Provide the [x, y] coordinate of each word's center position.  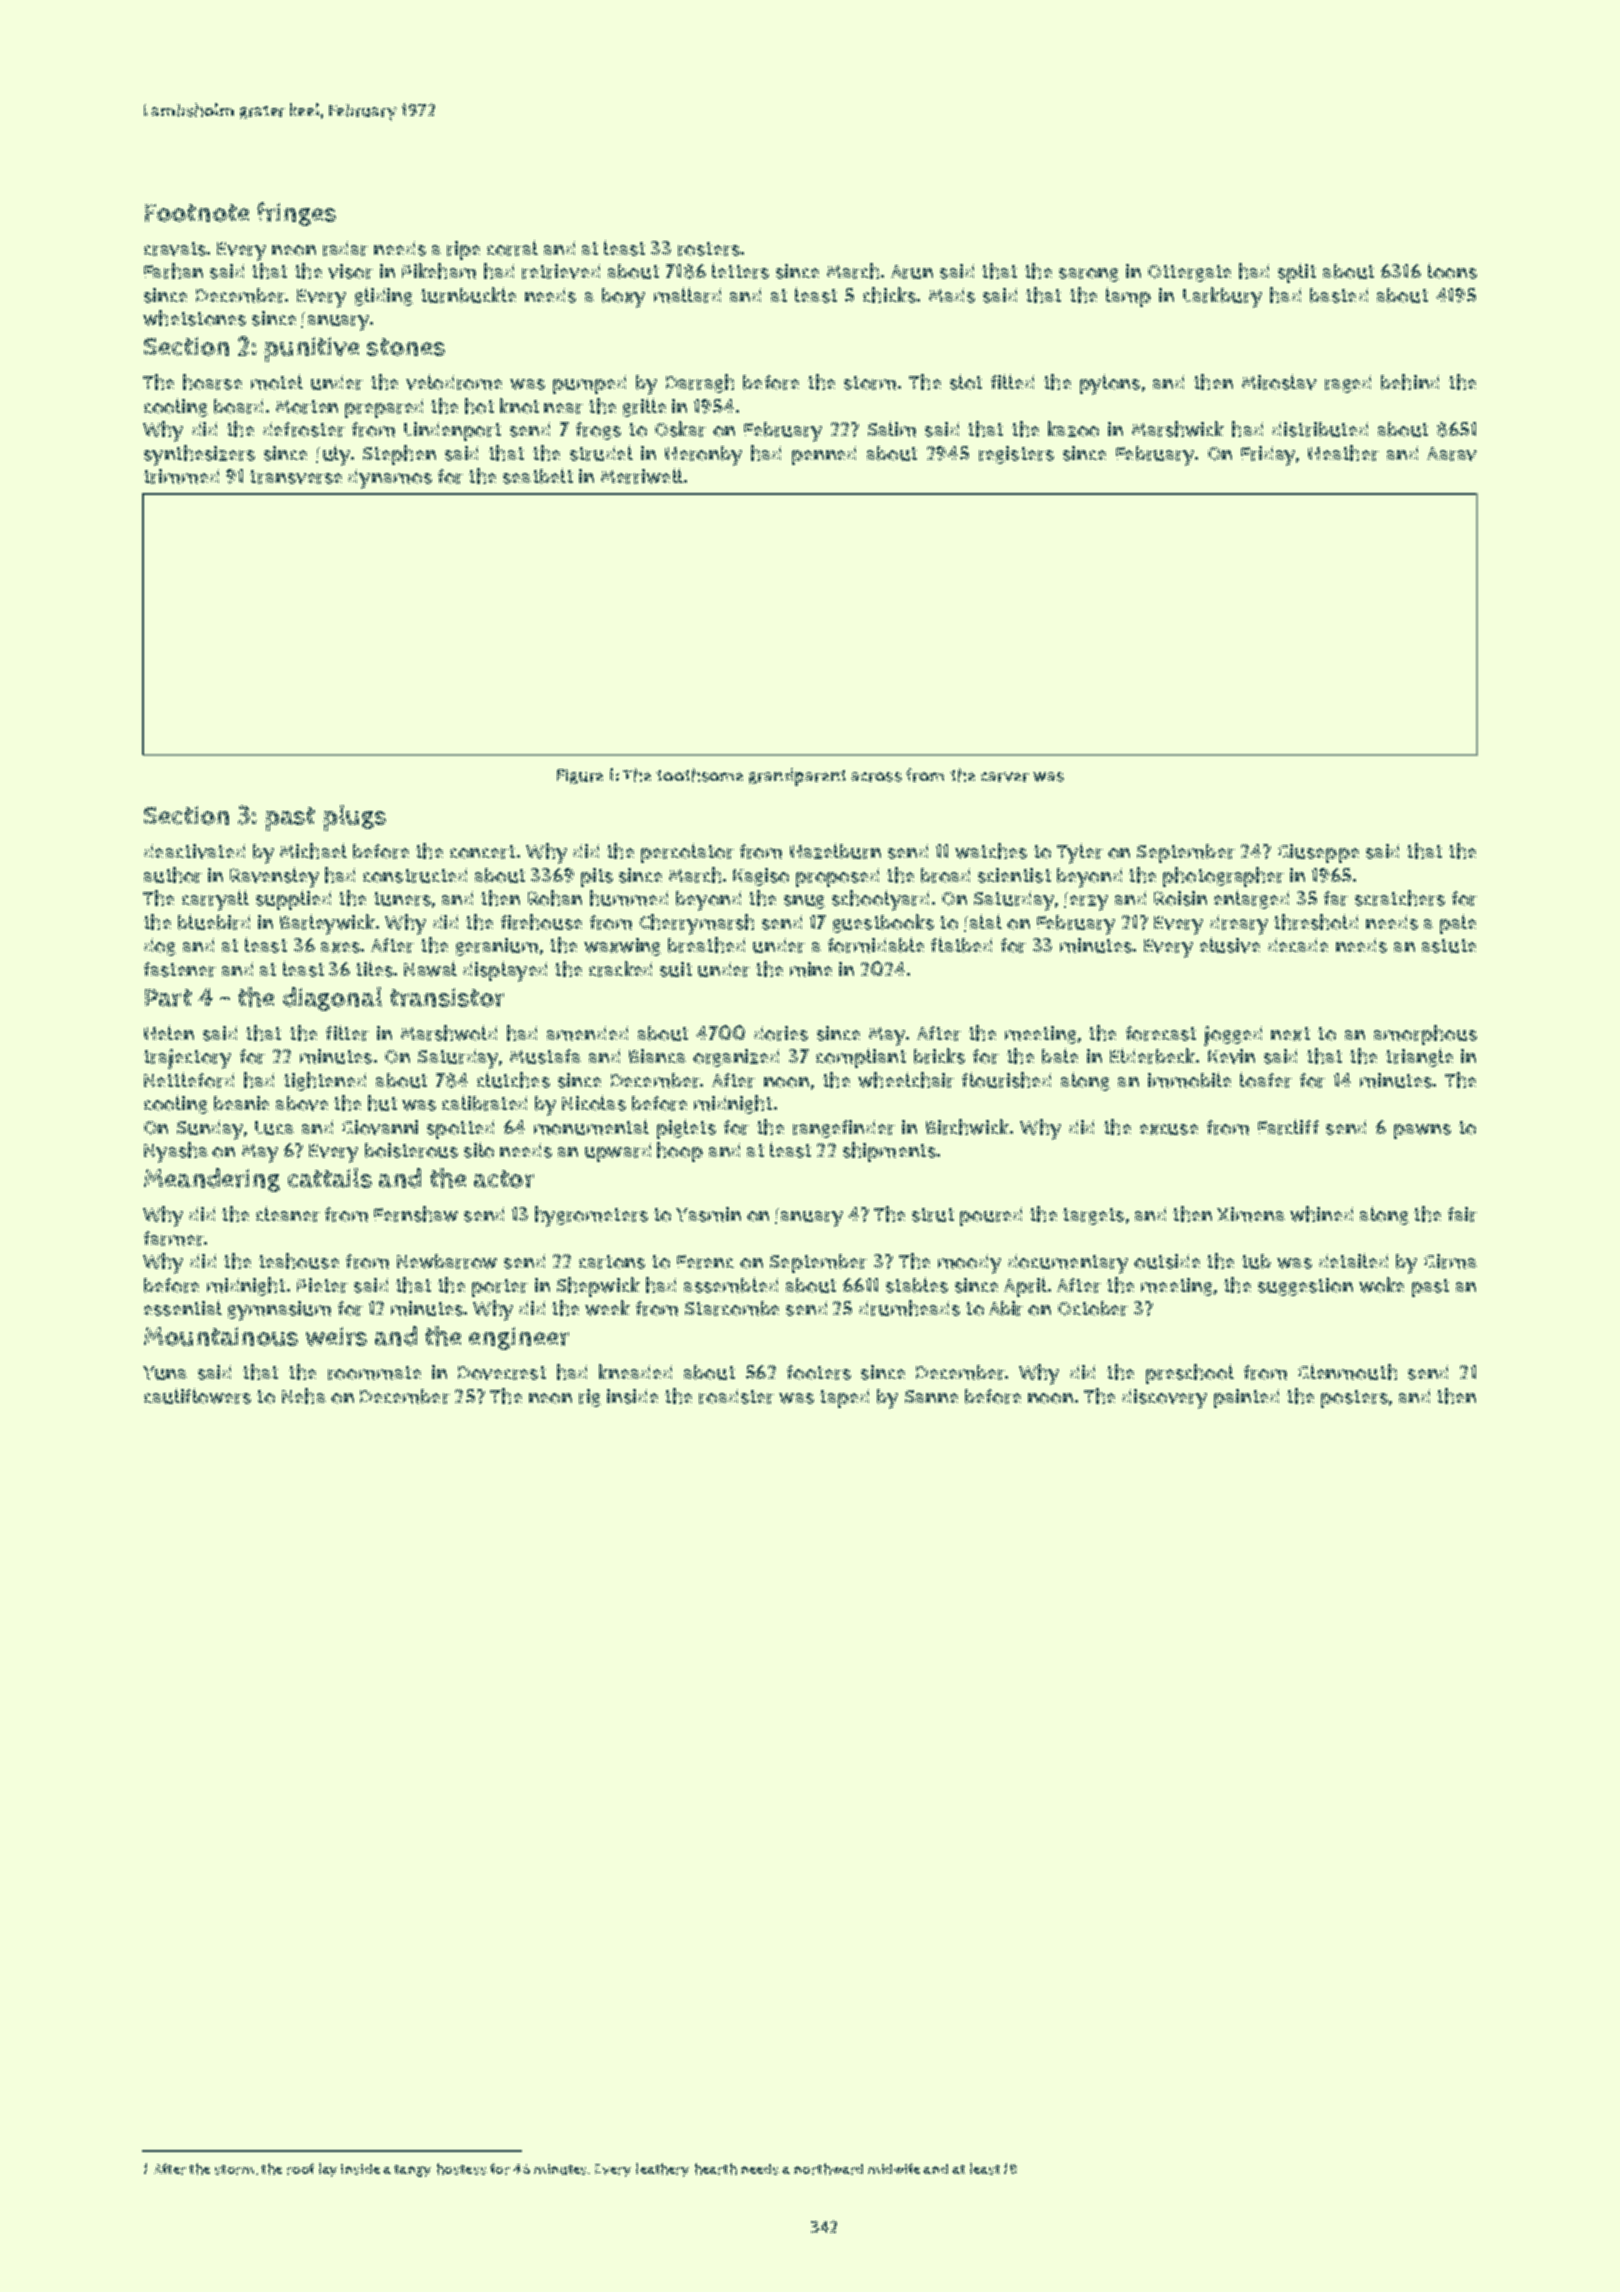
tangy [412, 2171]
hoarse [212, 382]
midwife [894, 2168]
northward [828, 2169]
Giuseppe [1318, 853]
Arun [912, 272]
